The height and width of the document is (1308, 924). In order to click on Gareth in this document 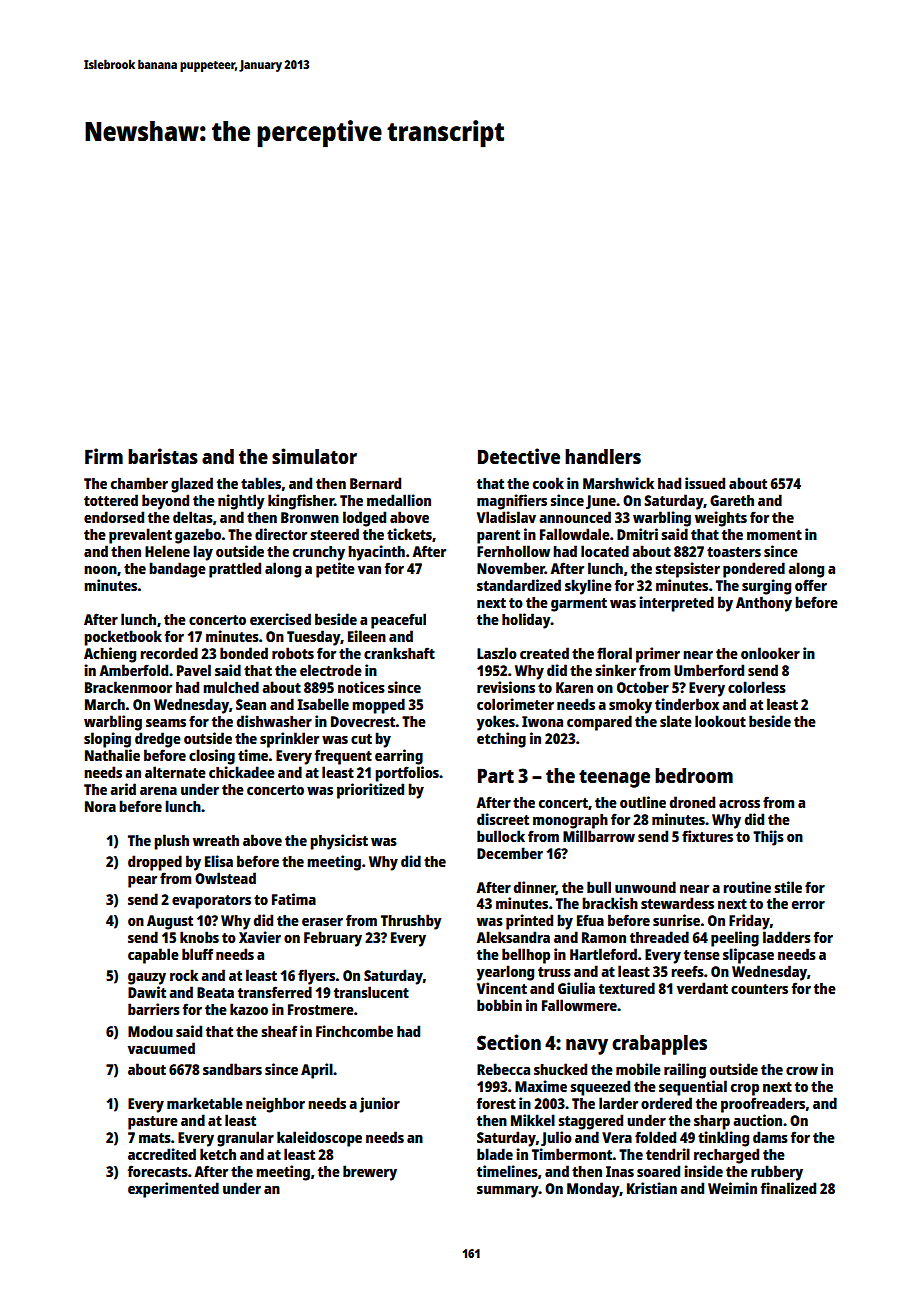, I will do `click(732, 500)`.
